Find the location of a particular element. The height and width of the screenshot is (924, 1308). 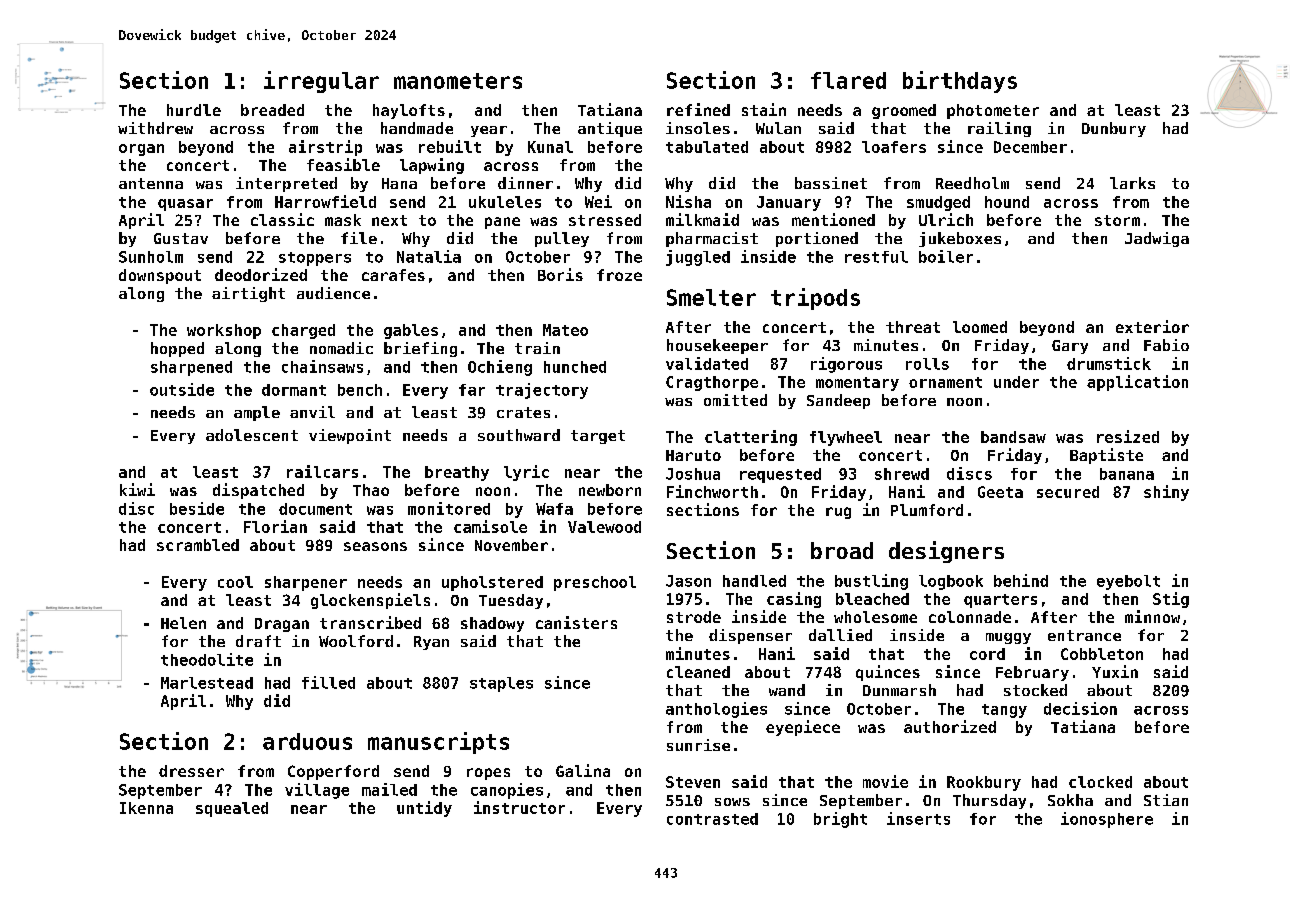

birthdays is located at coordinates (960, 82).
